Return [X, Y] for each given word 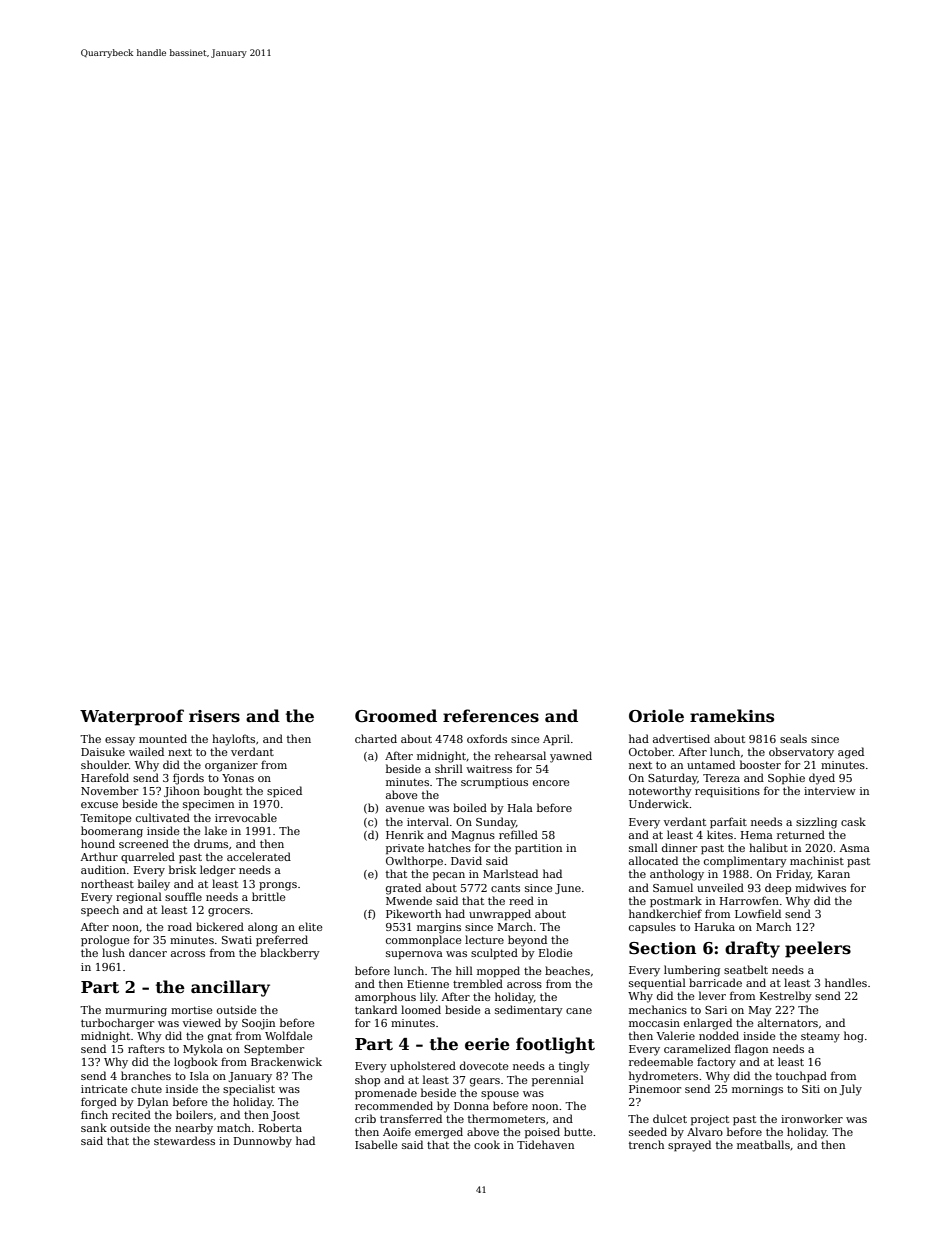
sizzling [816, 823]
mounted [163, 738]
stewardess [184, 1140]
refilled [518, 834]
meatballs [763, 1144]
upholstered [423, 1067]
